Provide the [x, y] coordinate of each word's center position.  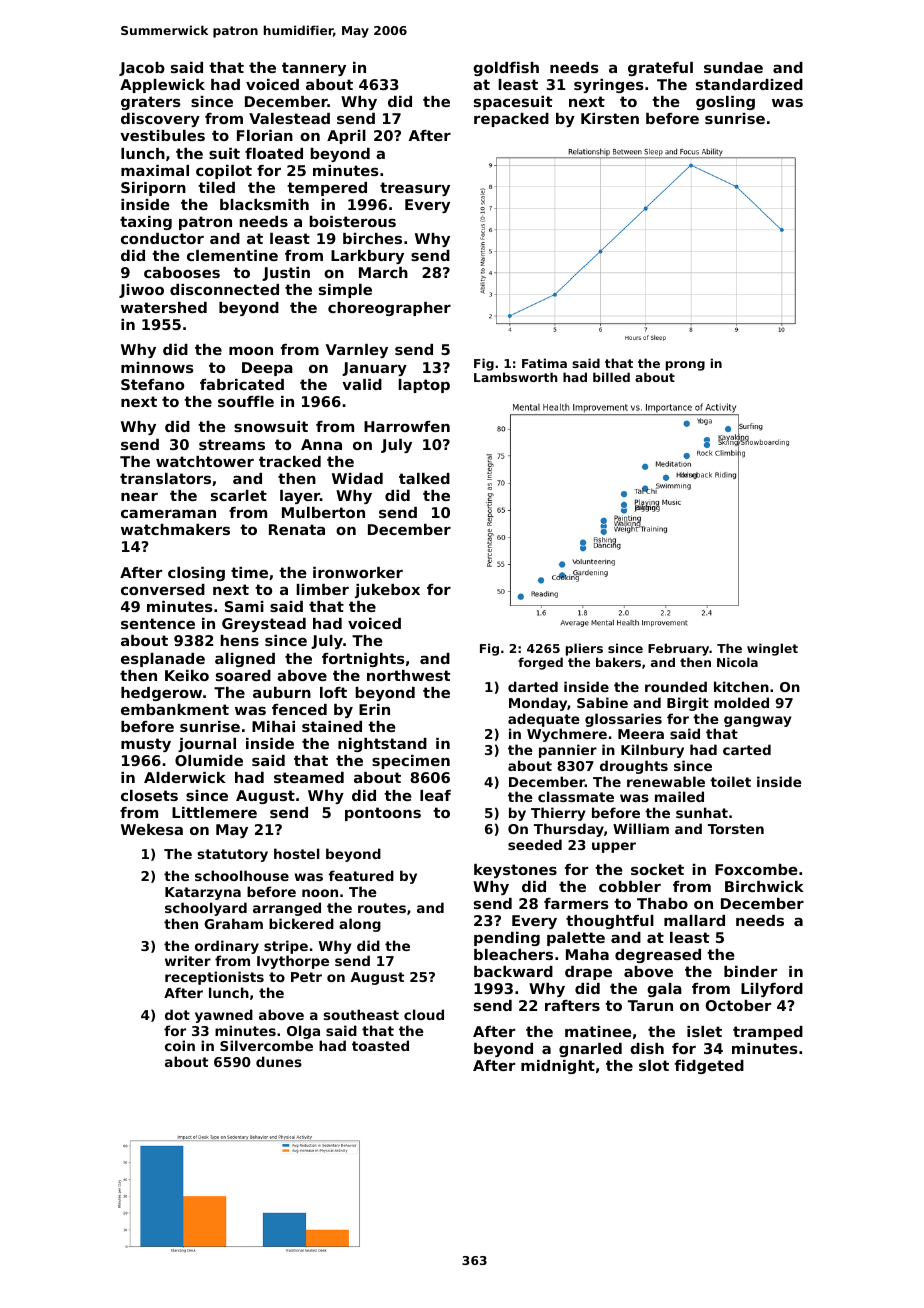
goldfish [506, 69]
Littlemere [214, 812]
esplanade [163, 660]
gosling [725, 103]
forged [540, 663]
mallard [694, 920]
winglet [772, 649]
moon [251, 351]
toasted [380, 1045]
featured [361, 875]
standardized [749, 84]
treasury [415, 189]
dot [177, 1014]
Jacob [142, 69]
